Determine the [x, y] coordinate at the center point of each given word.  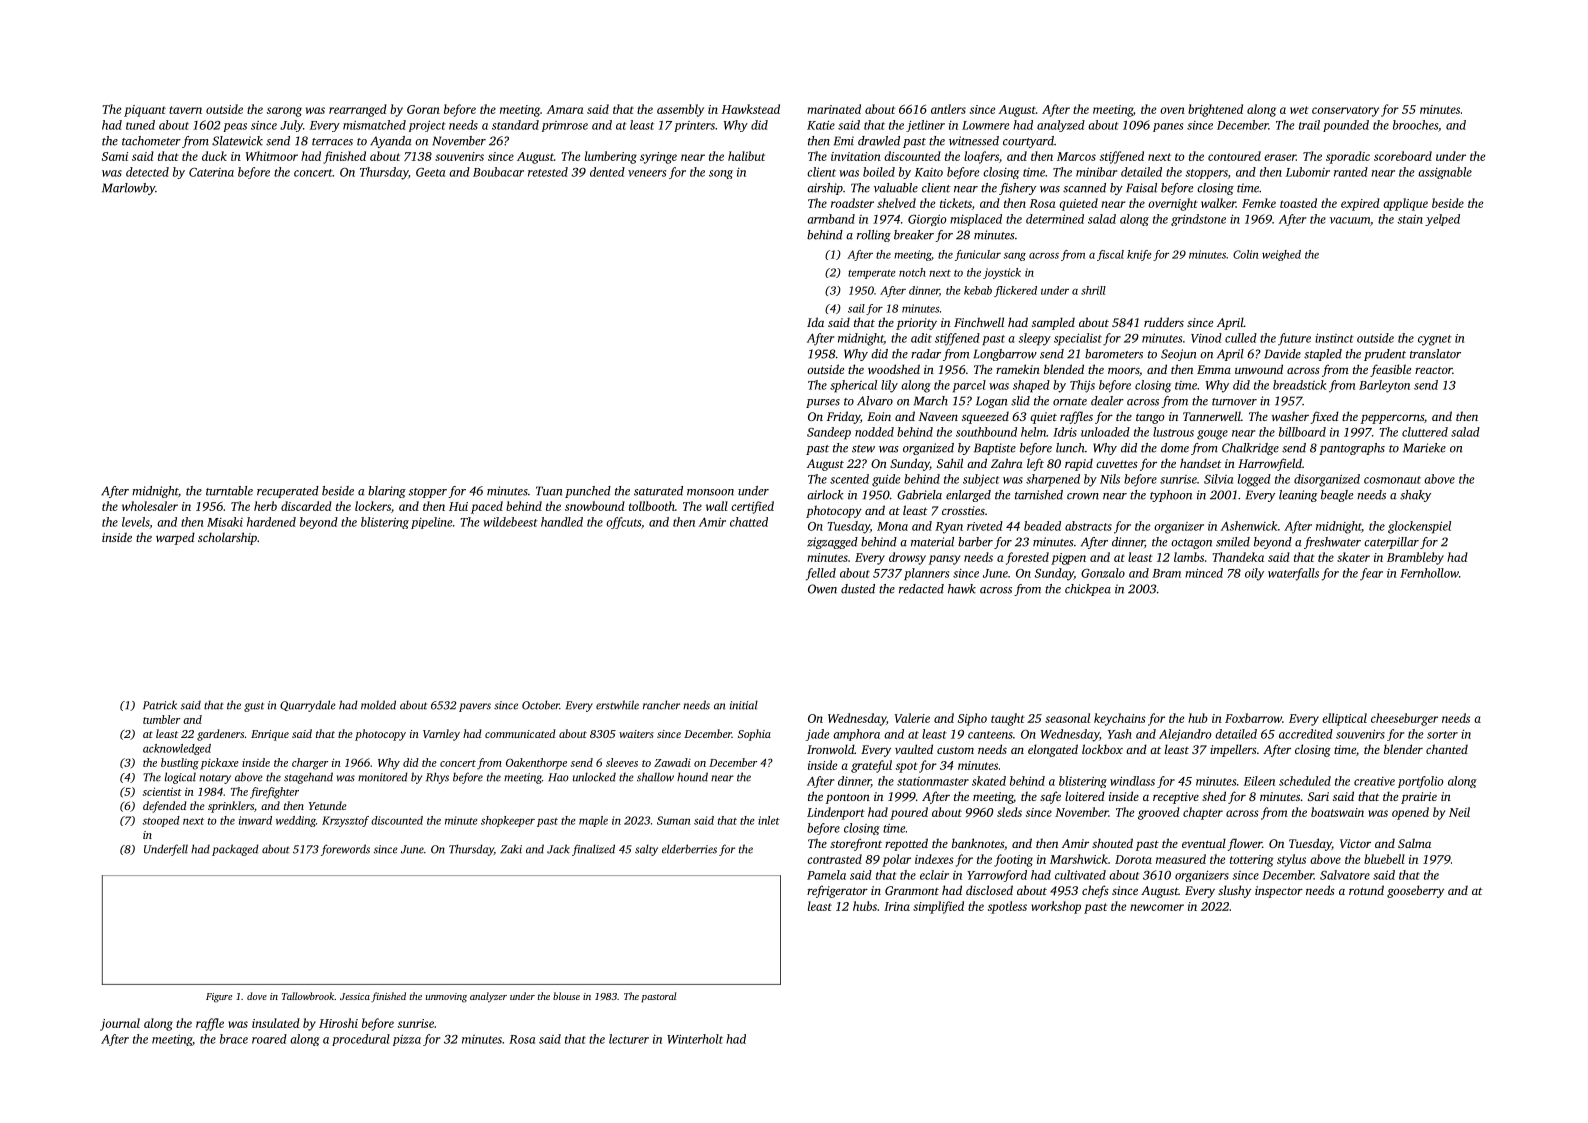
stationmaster [933, 781]
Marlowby [128, 189]
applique [1405, 204]
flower [1244, 844]
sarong [284, 112]
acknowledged [177, 749]
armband [831, 219]
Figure [219, 998]
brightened [1215, 110]
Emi [844, 141]
